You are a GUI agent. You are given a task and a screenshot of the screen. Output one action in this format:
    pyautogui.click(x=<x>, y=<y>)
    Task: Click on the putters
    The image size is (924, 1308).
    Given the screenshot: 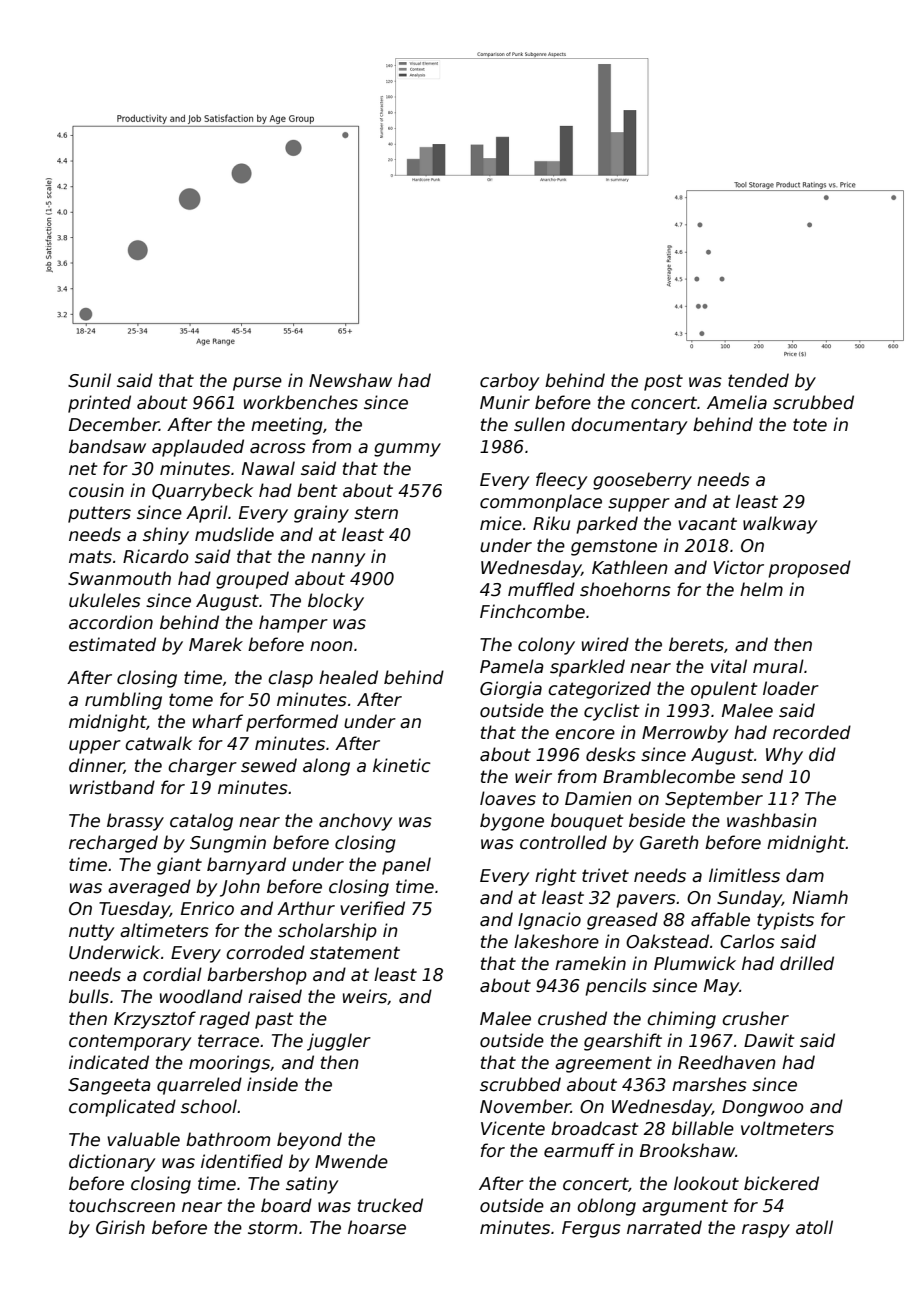 What is the action you would take?
    pyautogui.click(x=99, y=514)
